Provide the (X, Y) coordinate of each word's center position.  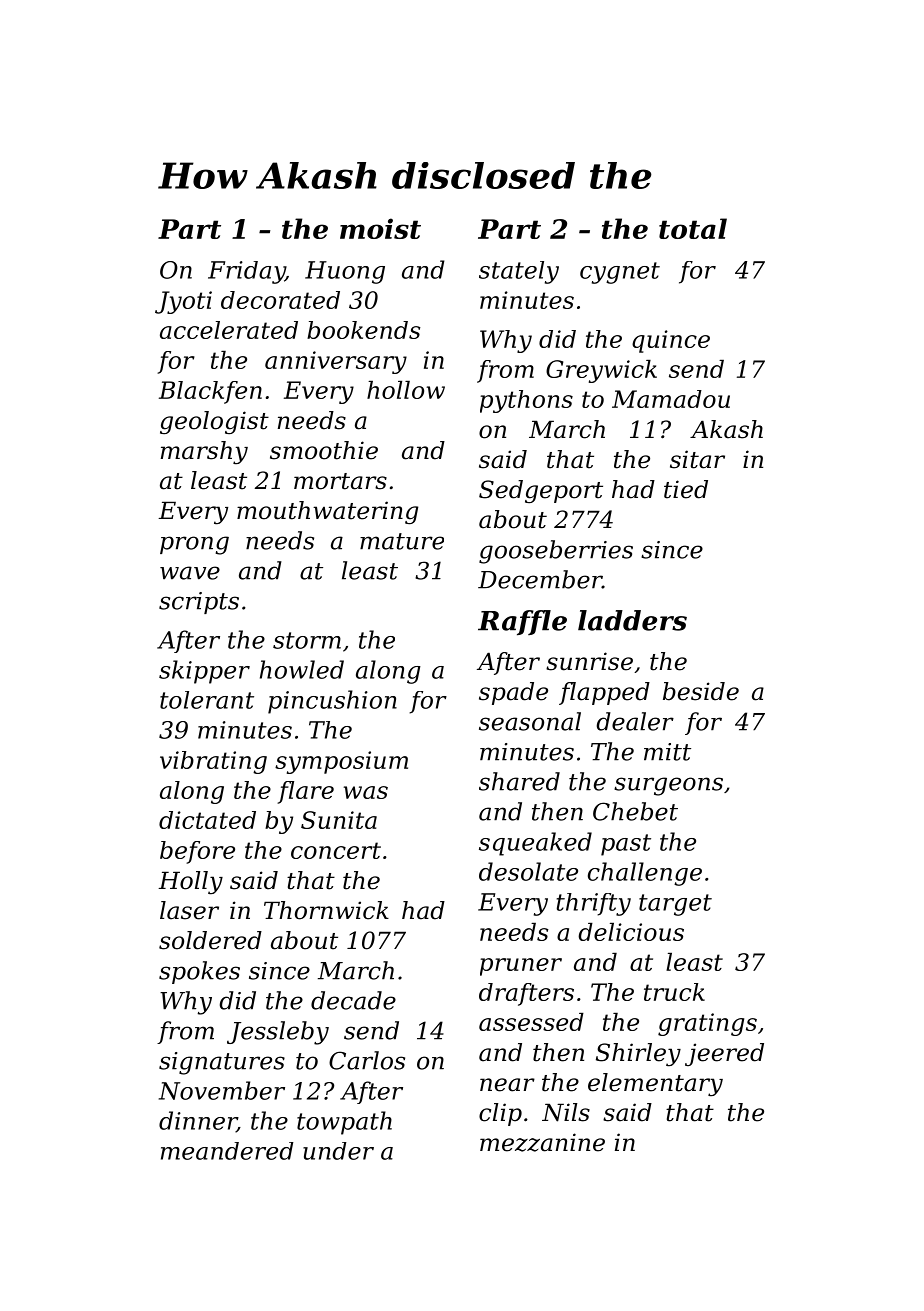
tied (686, 489)
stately (519, 272)
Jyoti (183, 302)
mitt (667, 752)
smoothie (324, 450)
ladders (632, 620)
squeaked (535, 844)
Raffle (522, 622)
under (338, 1151)
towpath (344, 1123)
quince (671, 341)
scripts (199, 603)
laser (189, 910)
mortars (340, 481)
